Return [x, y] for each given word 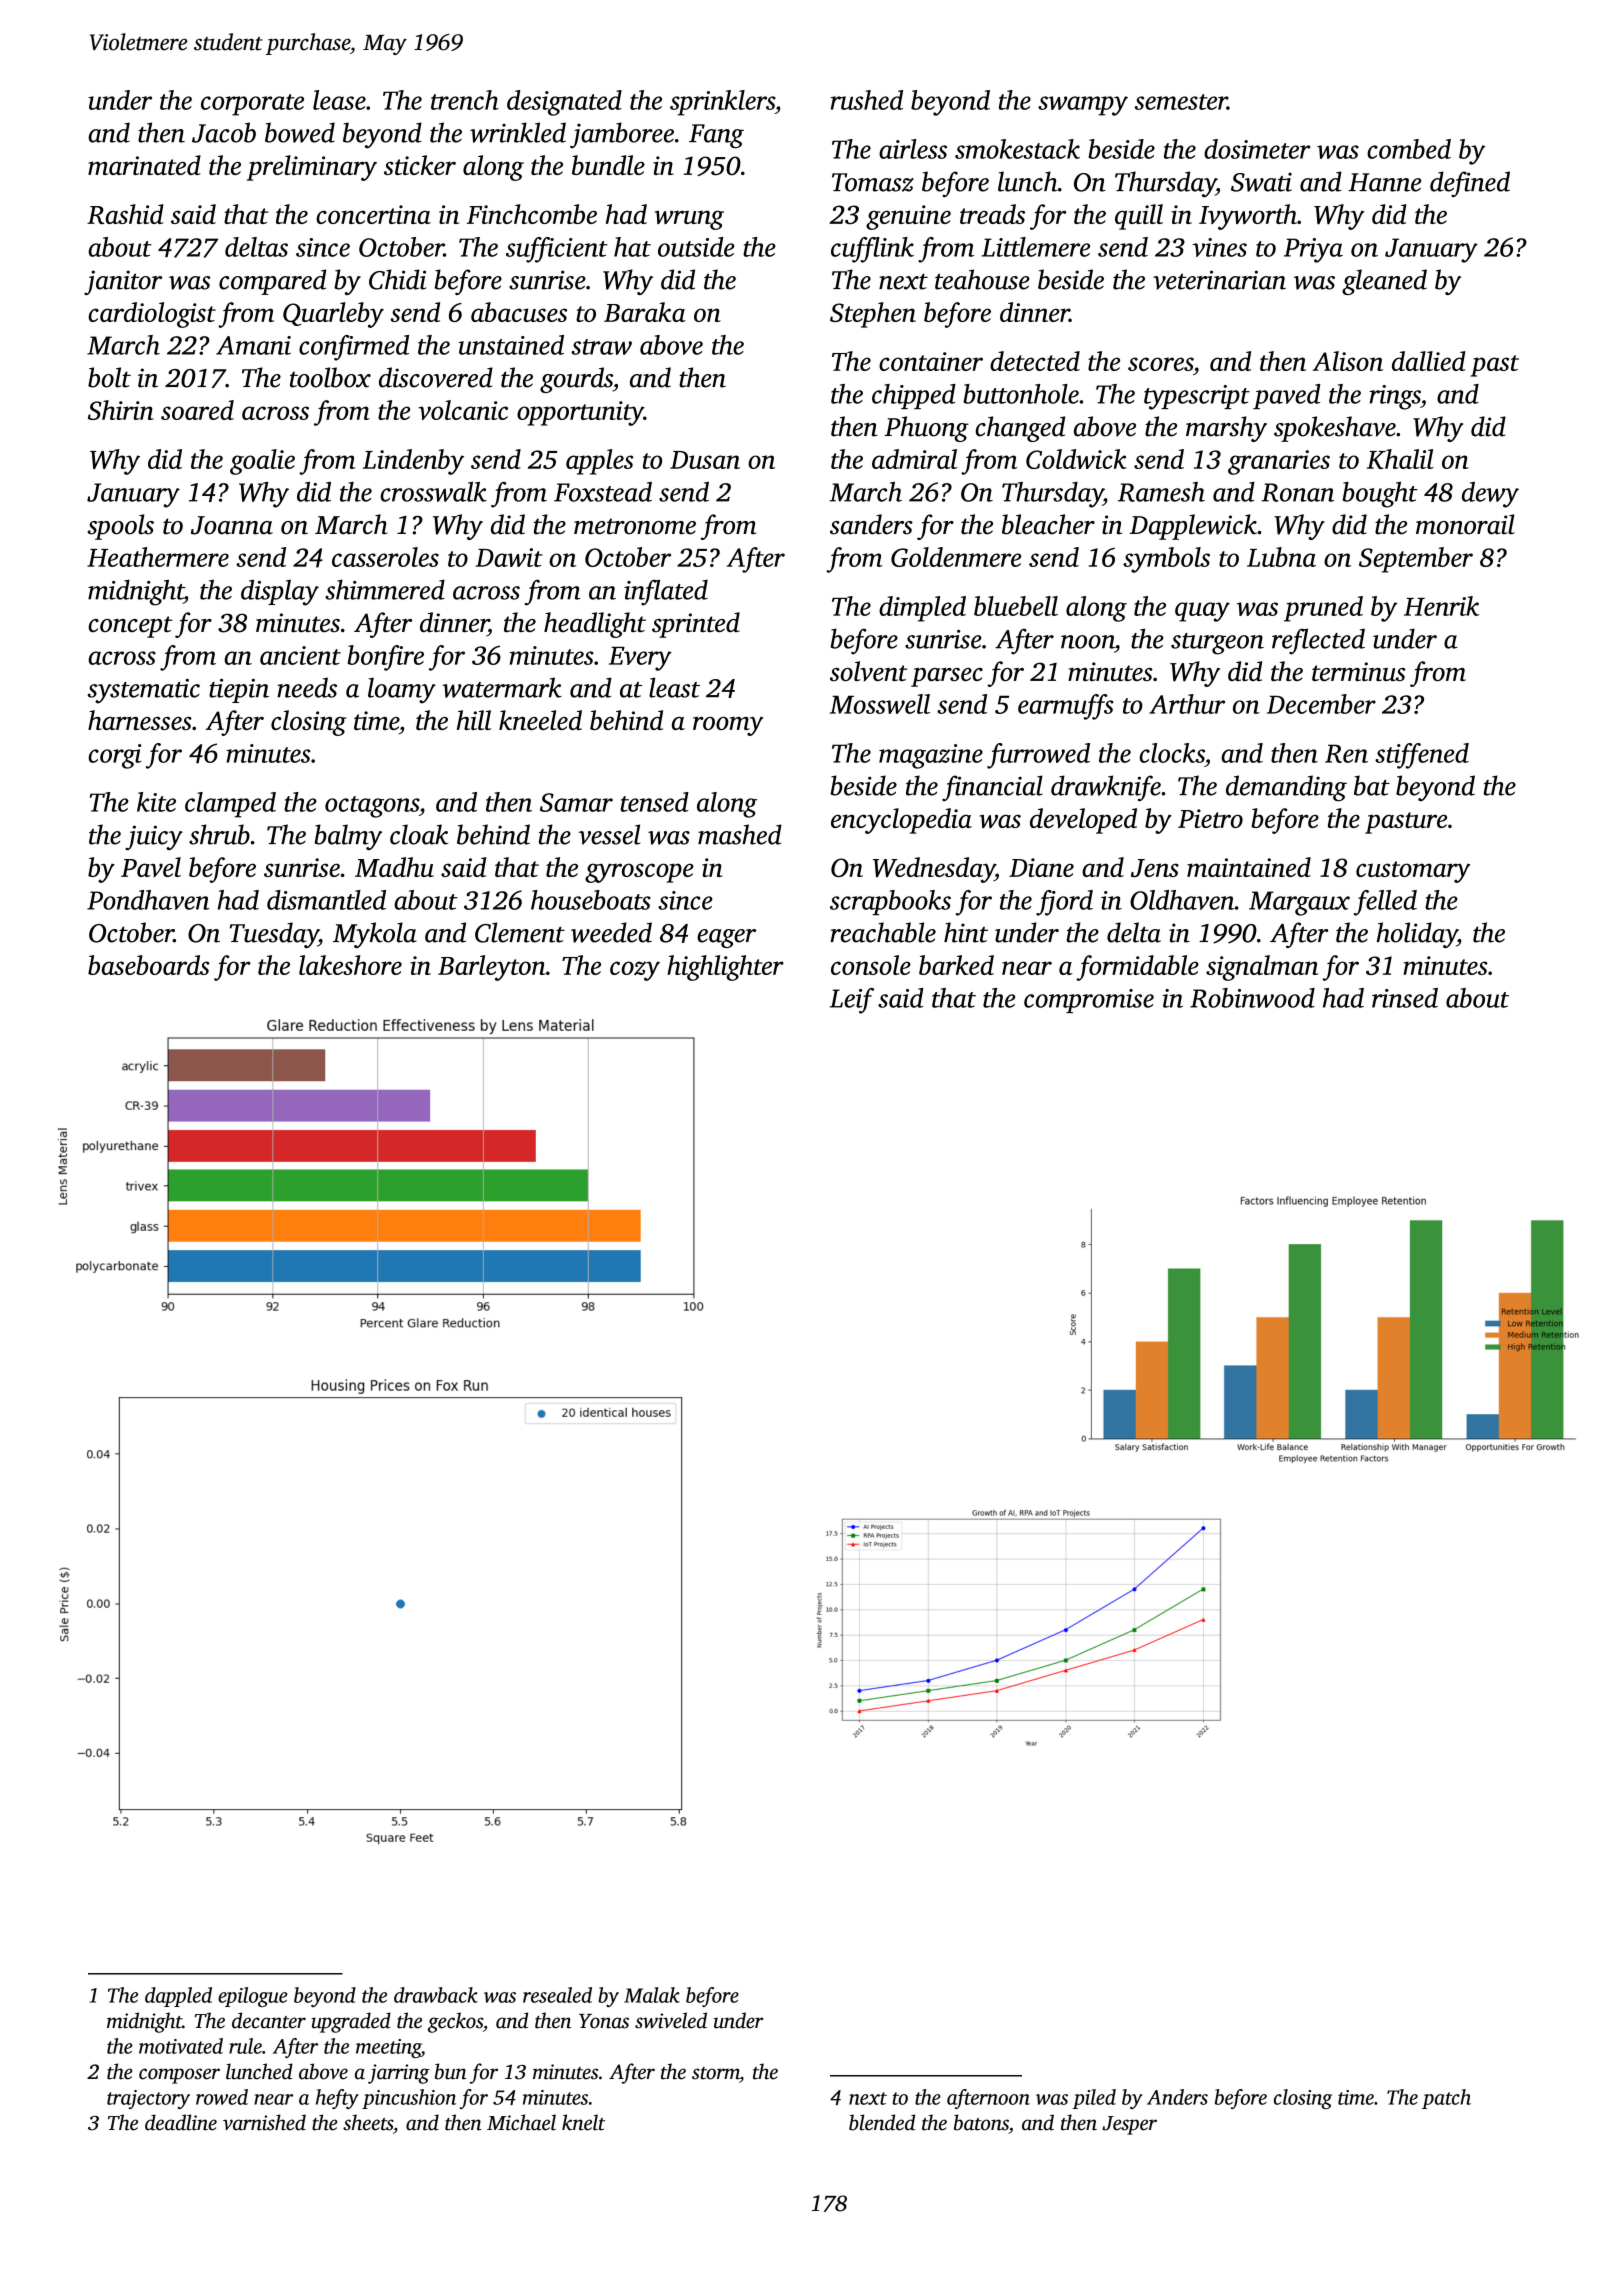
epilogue [253, 1997]
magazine [931, 756]
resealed [557, 1995]
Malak [652, 1995]
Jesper [1129, 2125]
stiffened [1422, 756]
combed [1409, 149]
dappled [178, 1997]
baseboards [149, 965]
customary [1413, 872]
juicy [154, 837]
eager [726, 938]
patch [1446, 2099]
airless [913, 149]
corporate [252, 105]
